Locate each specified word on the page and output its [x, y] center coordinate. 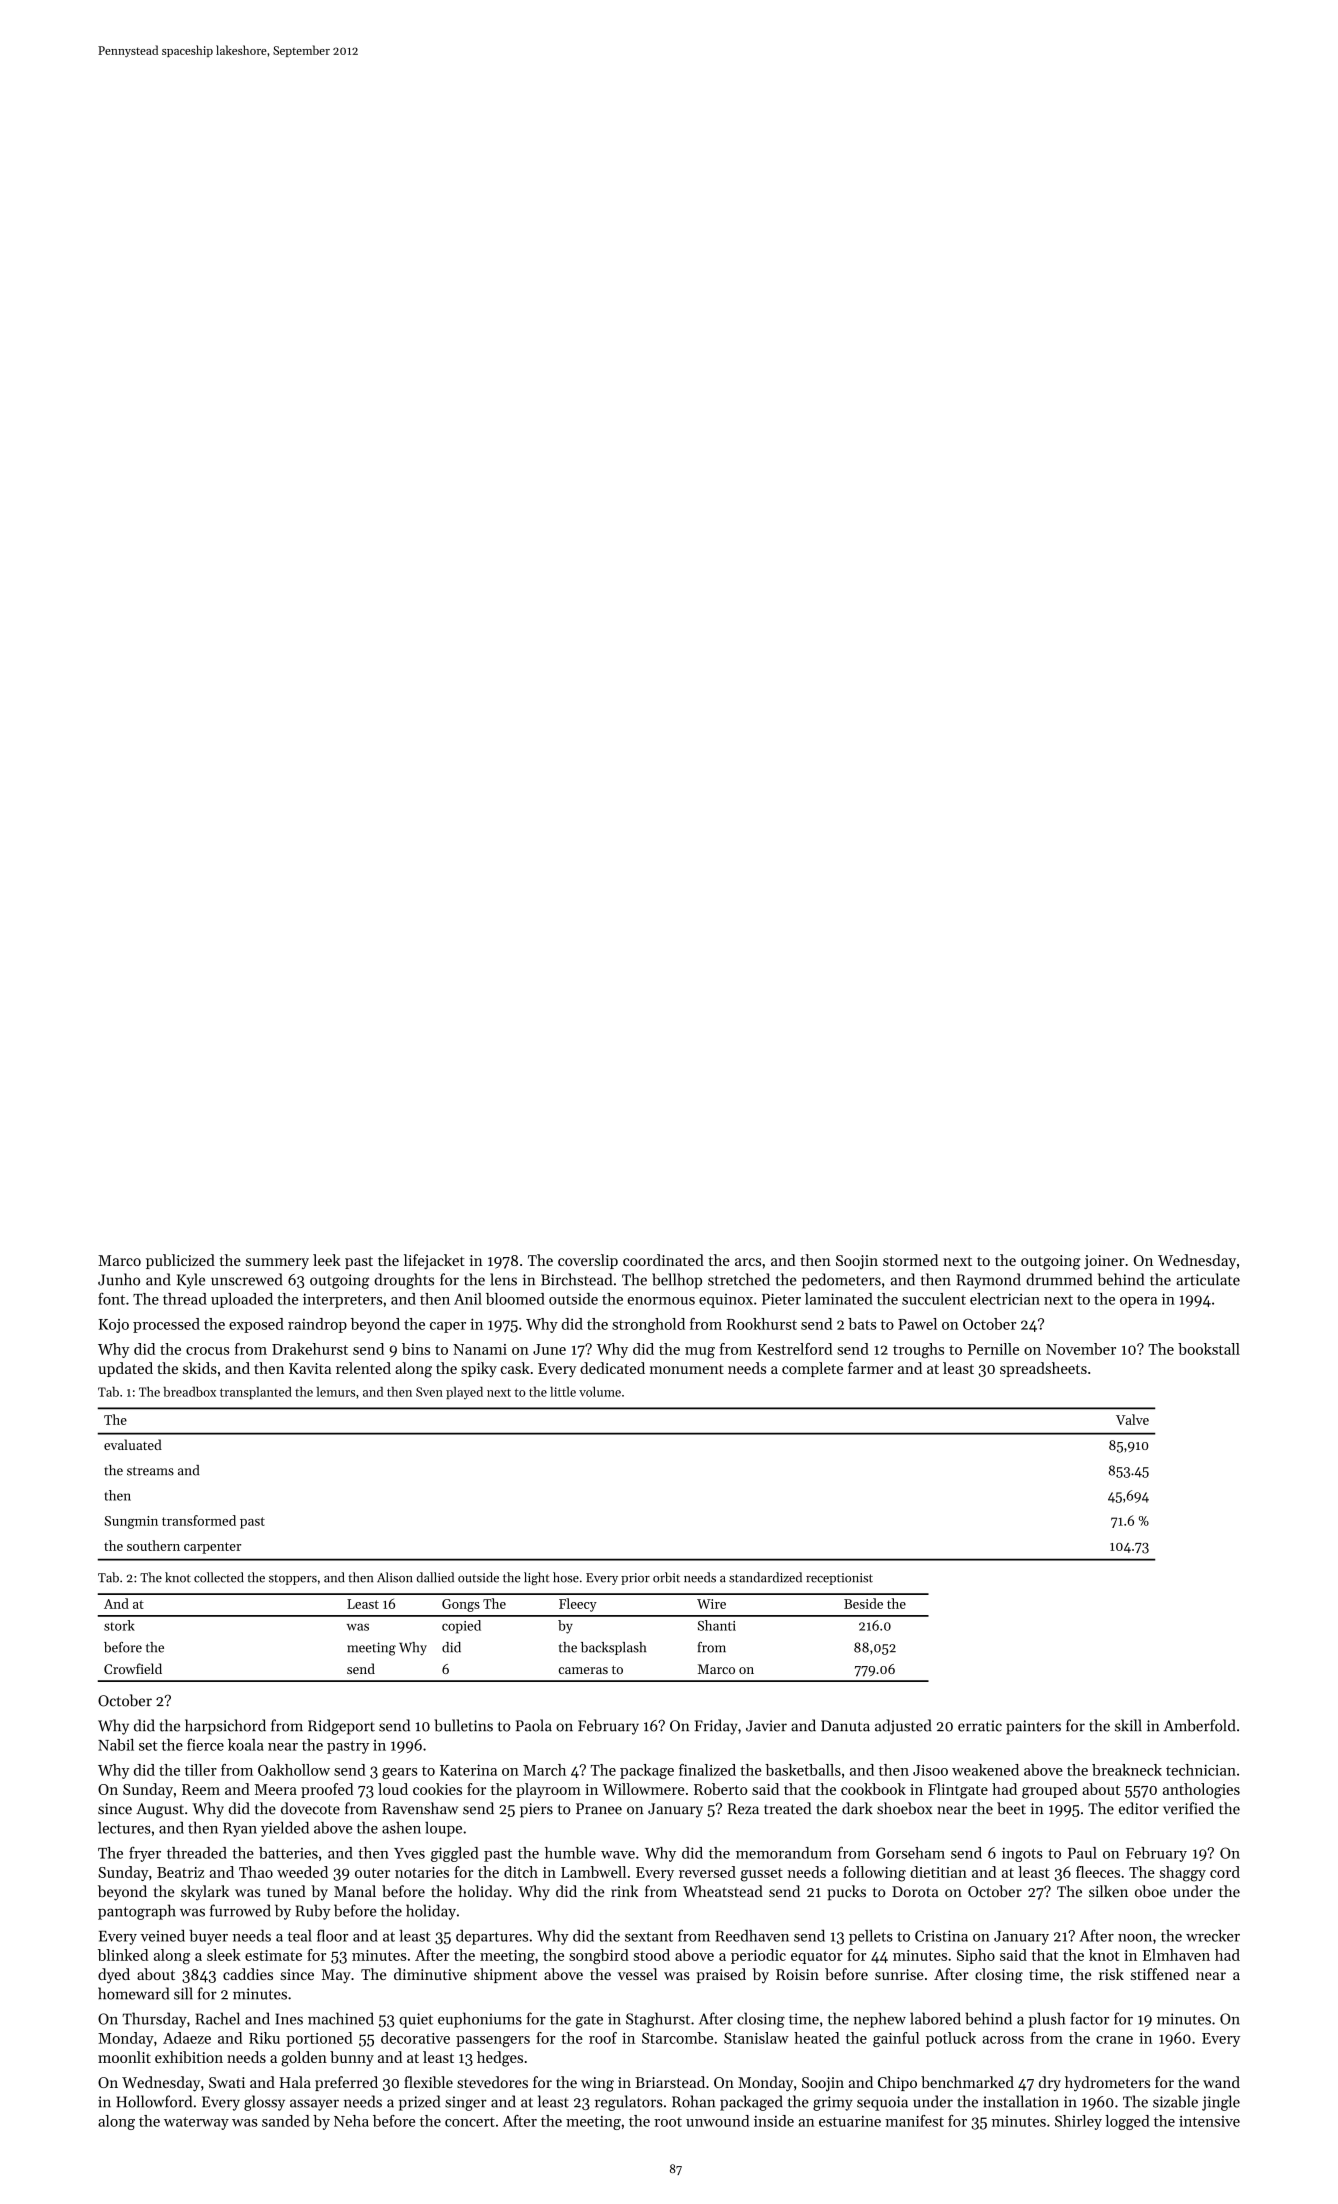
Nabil [116, 1745]
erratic [980, 1726]
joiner [1104, 1262]
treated [787, 1808]
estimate [273, 1955]
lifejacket [434, 1261]
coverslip [588, 1261]
